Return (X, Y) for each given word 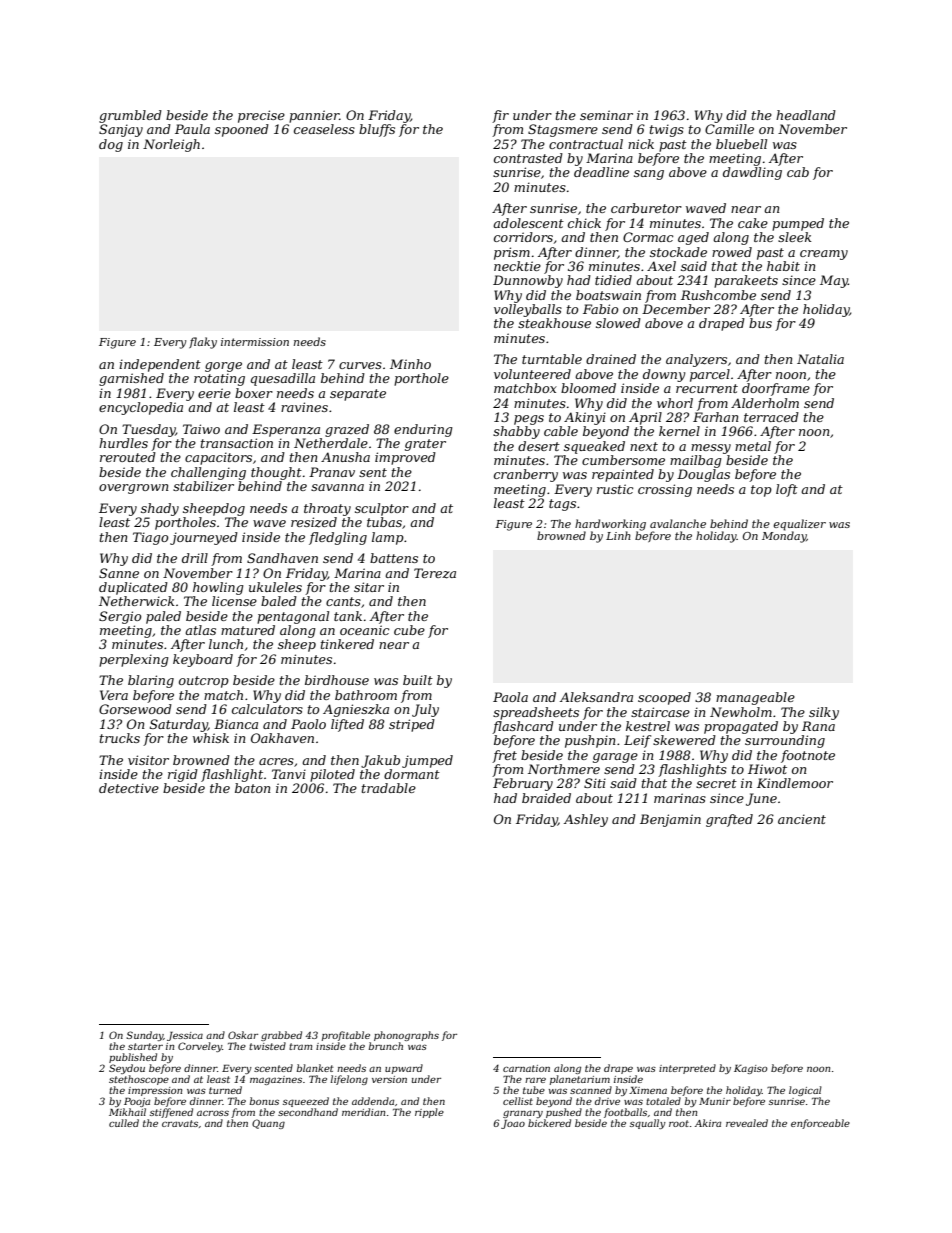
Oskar (243, 1035)
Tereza (435, 573)
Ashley (586, 820)
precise (261, 116)
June (761, 799)
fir (500, 116)
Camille (729, 129)
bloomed (588, 388)
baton (253, 788)
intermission (255, 342)
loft (787, 490)
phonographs (406, 1036)
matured (248, 630)
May (834, 281)
